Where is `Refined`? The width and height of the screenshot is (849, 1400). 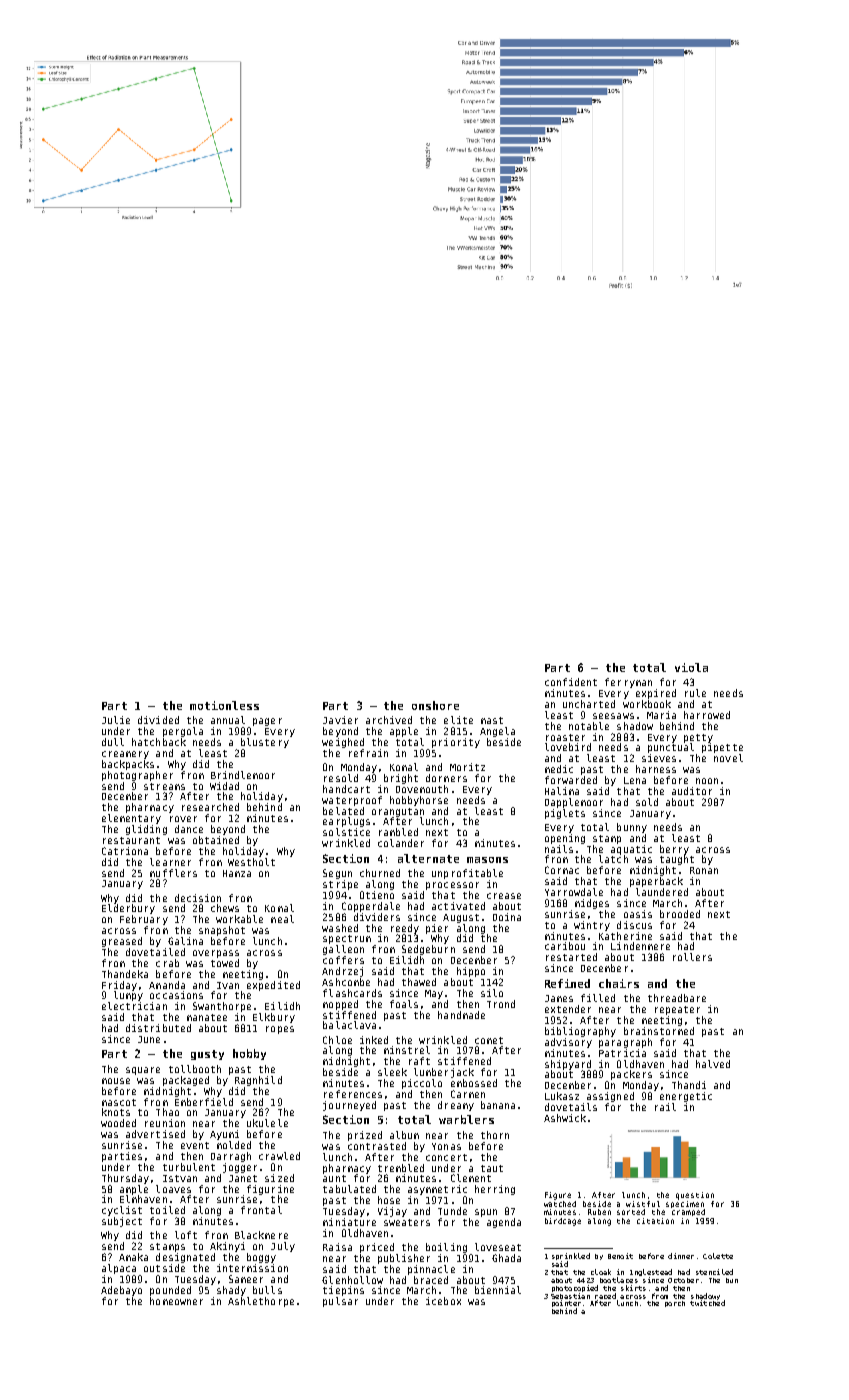
Refined is located at coordinates (567, 983).
